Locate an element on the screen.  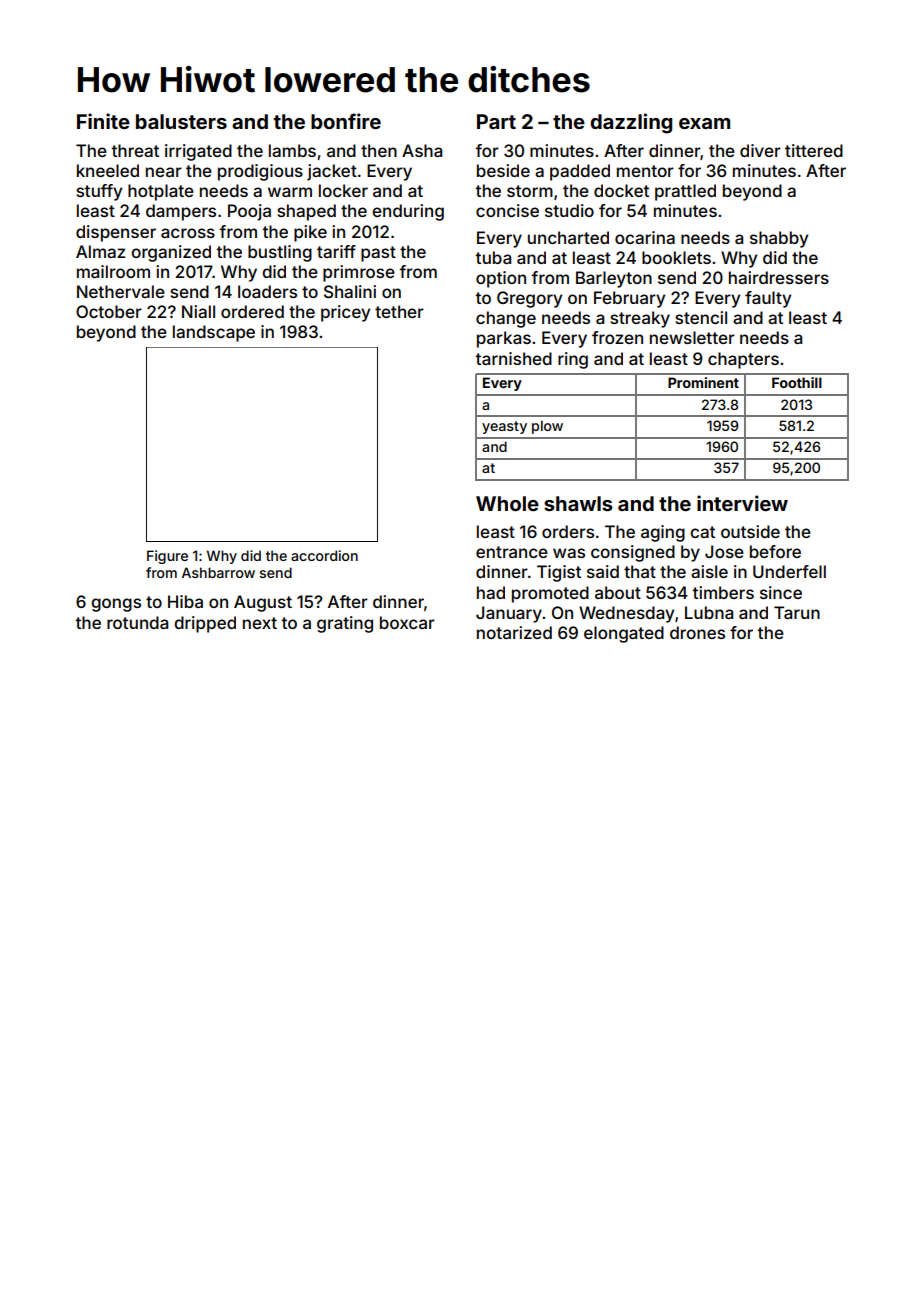
tittered is located at coordinates (814, 150).
